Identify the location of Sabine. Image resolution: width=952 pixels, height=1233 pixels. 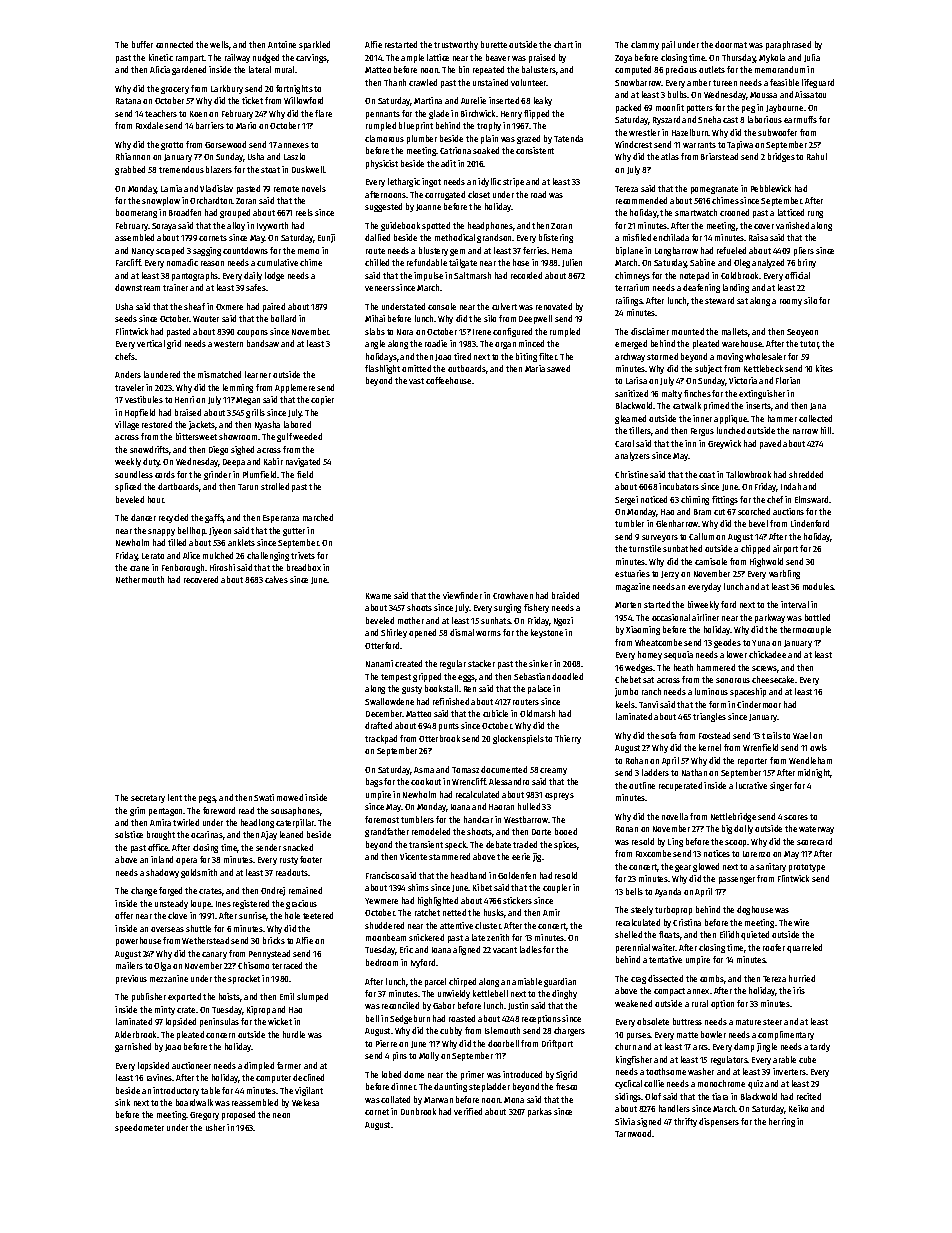
(702, 262).
